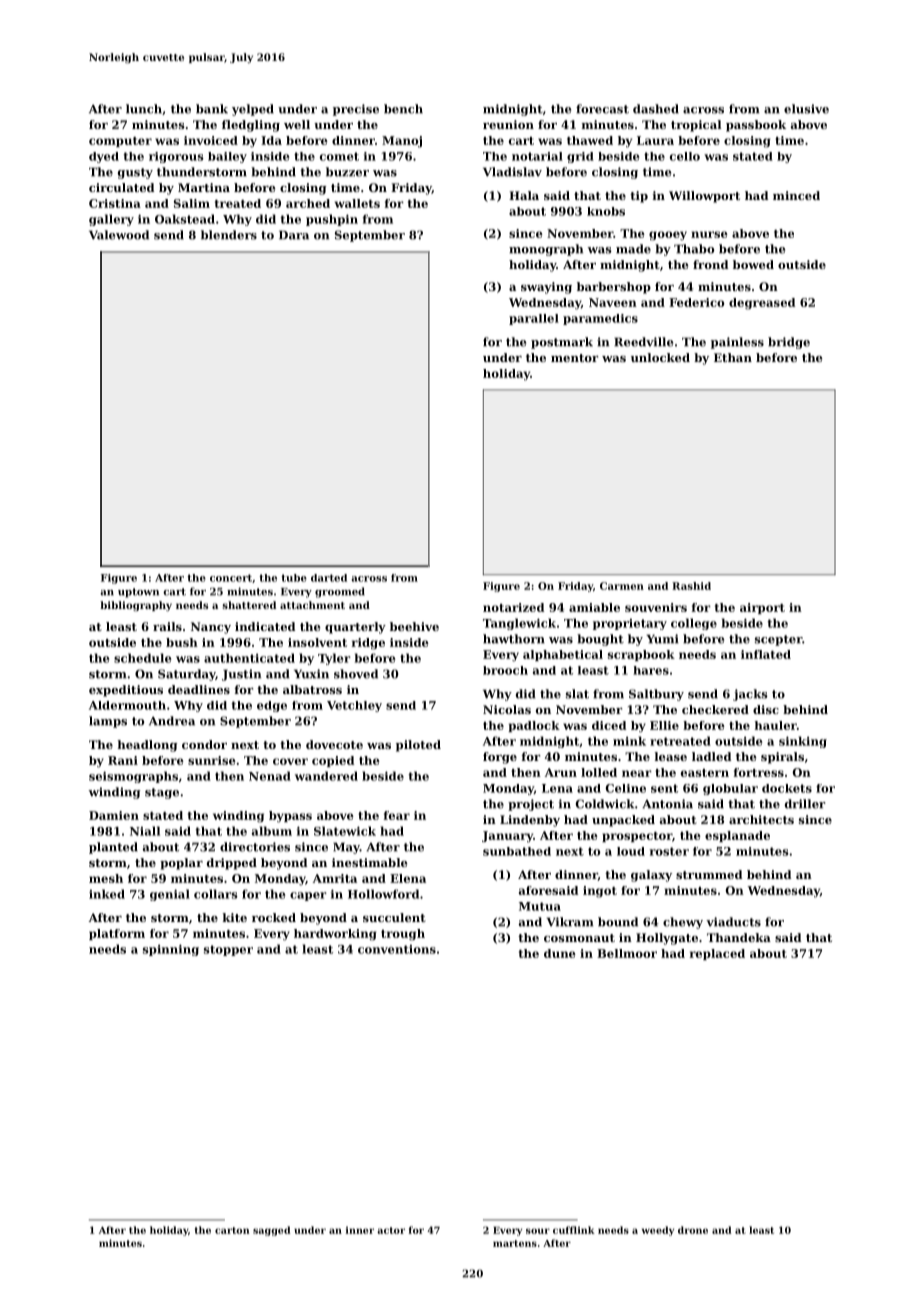  What do you see at coordinates (691, 586) in the screenshot?
I see `Rashid` at bounding box center [691, 586].
